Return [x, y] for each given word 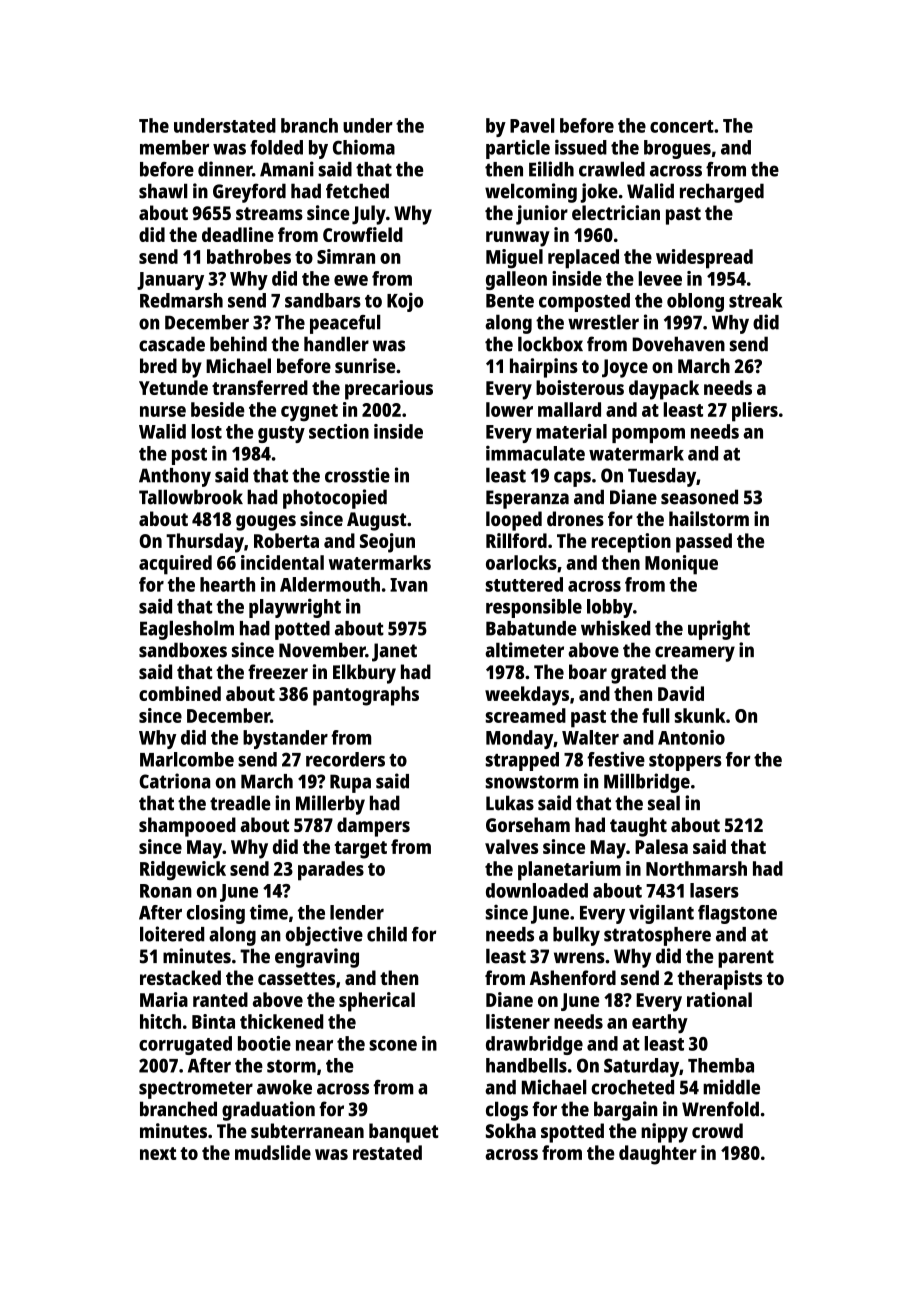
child [387, 934]
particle [518, 149]
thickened [281, 1021]
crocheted [632, 1087]
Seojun [387, 543]
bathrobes [249, 256]
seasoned [699, 497]
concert [682, 126]
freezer [278, 671]
